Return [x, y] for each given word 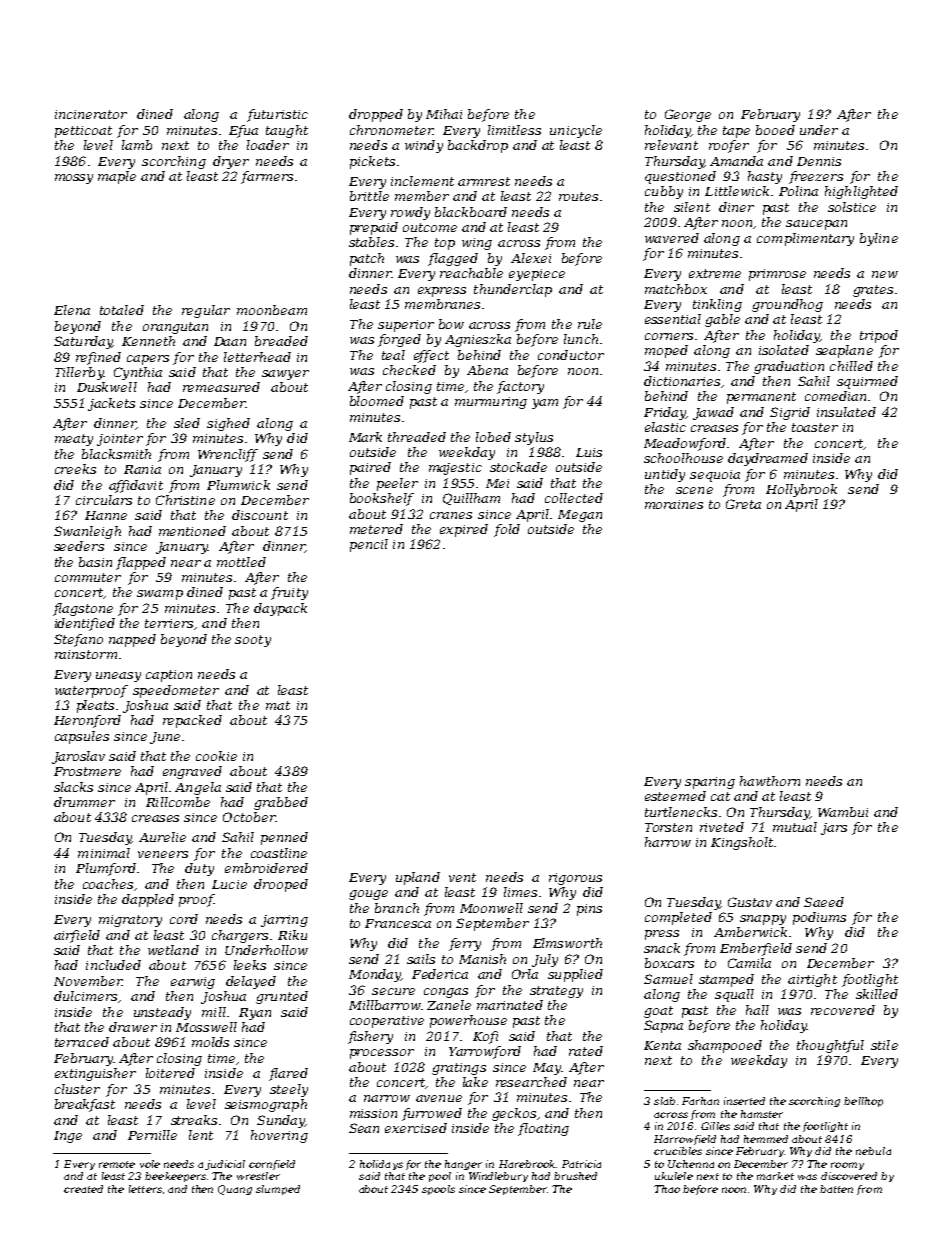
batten [836, 1189]
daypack [280, 609]
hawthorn [770, 781]
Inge [68, 1137]
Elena [72, 310]
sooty [253, 641]
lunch [581, 339]
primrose [777, 275]
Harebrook [527, 1164]
